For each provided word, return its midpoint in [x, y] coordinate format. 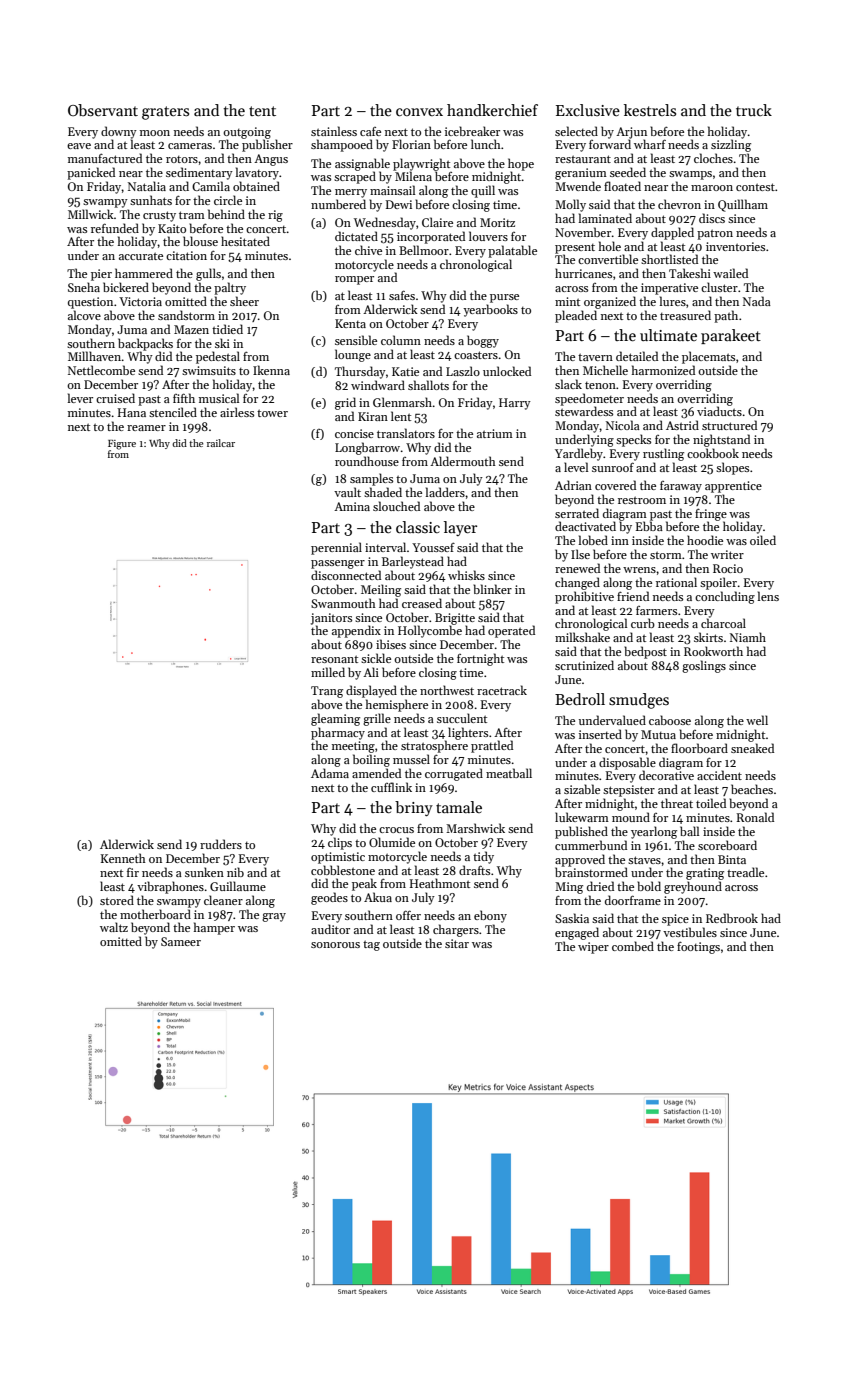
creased [422, 603]
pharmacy [338, 733]
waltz [114, 927]
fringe [711, 514]
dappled [672, 233]
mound [631, 817]
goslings [704, 666]
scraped [355, 177]
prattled [492, 746]
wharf [650, 144]
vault [347, 492]
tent [262, 111]
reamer [146, 428]
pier [101, 275]
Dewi [399, 204]
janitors [331, 619]
